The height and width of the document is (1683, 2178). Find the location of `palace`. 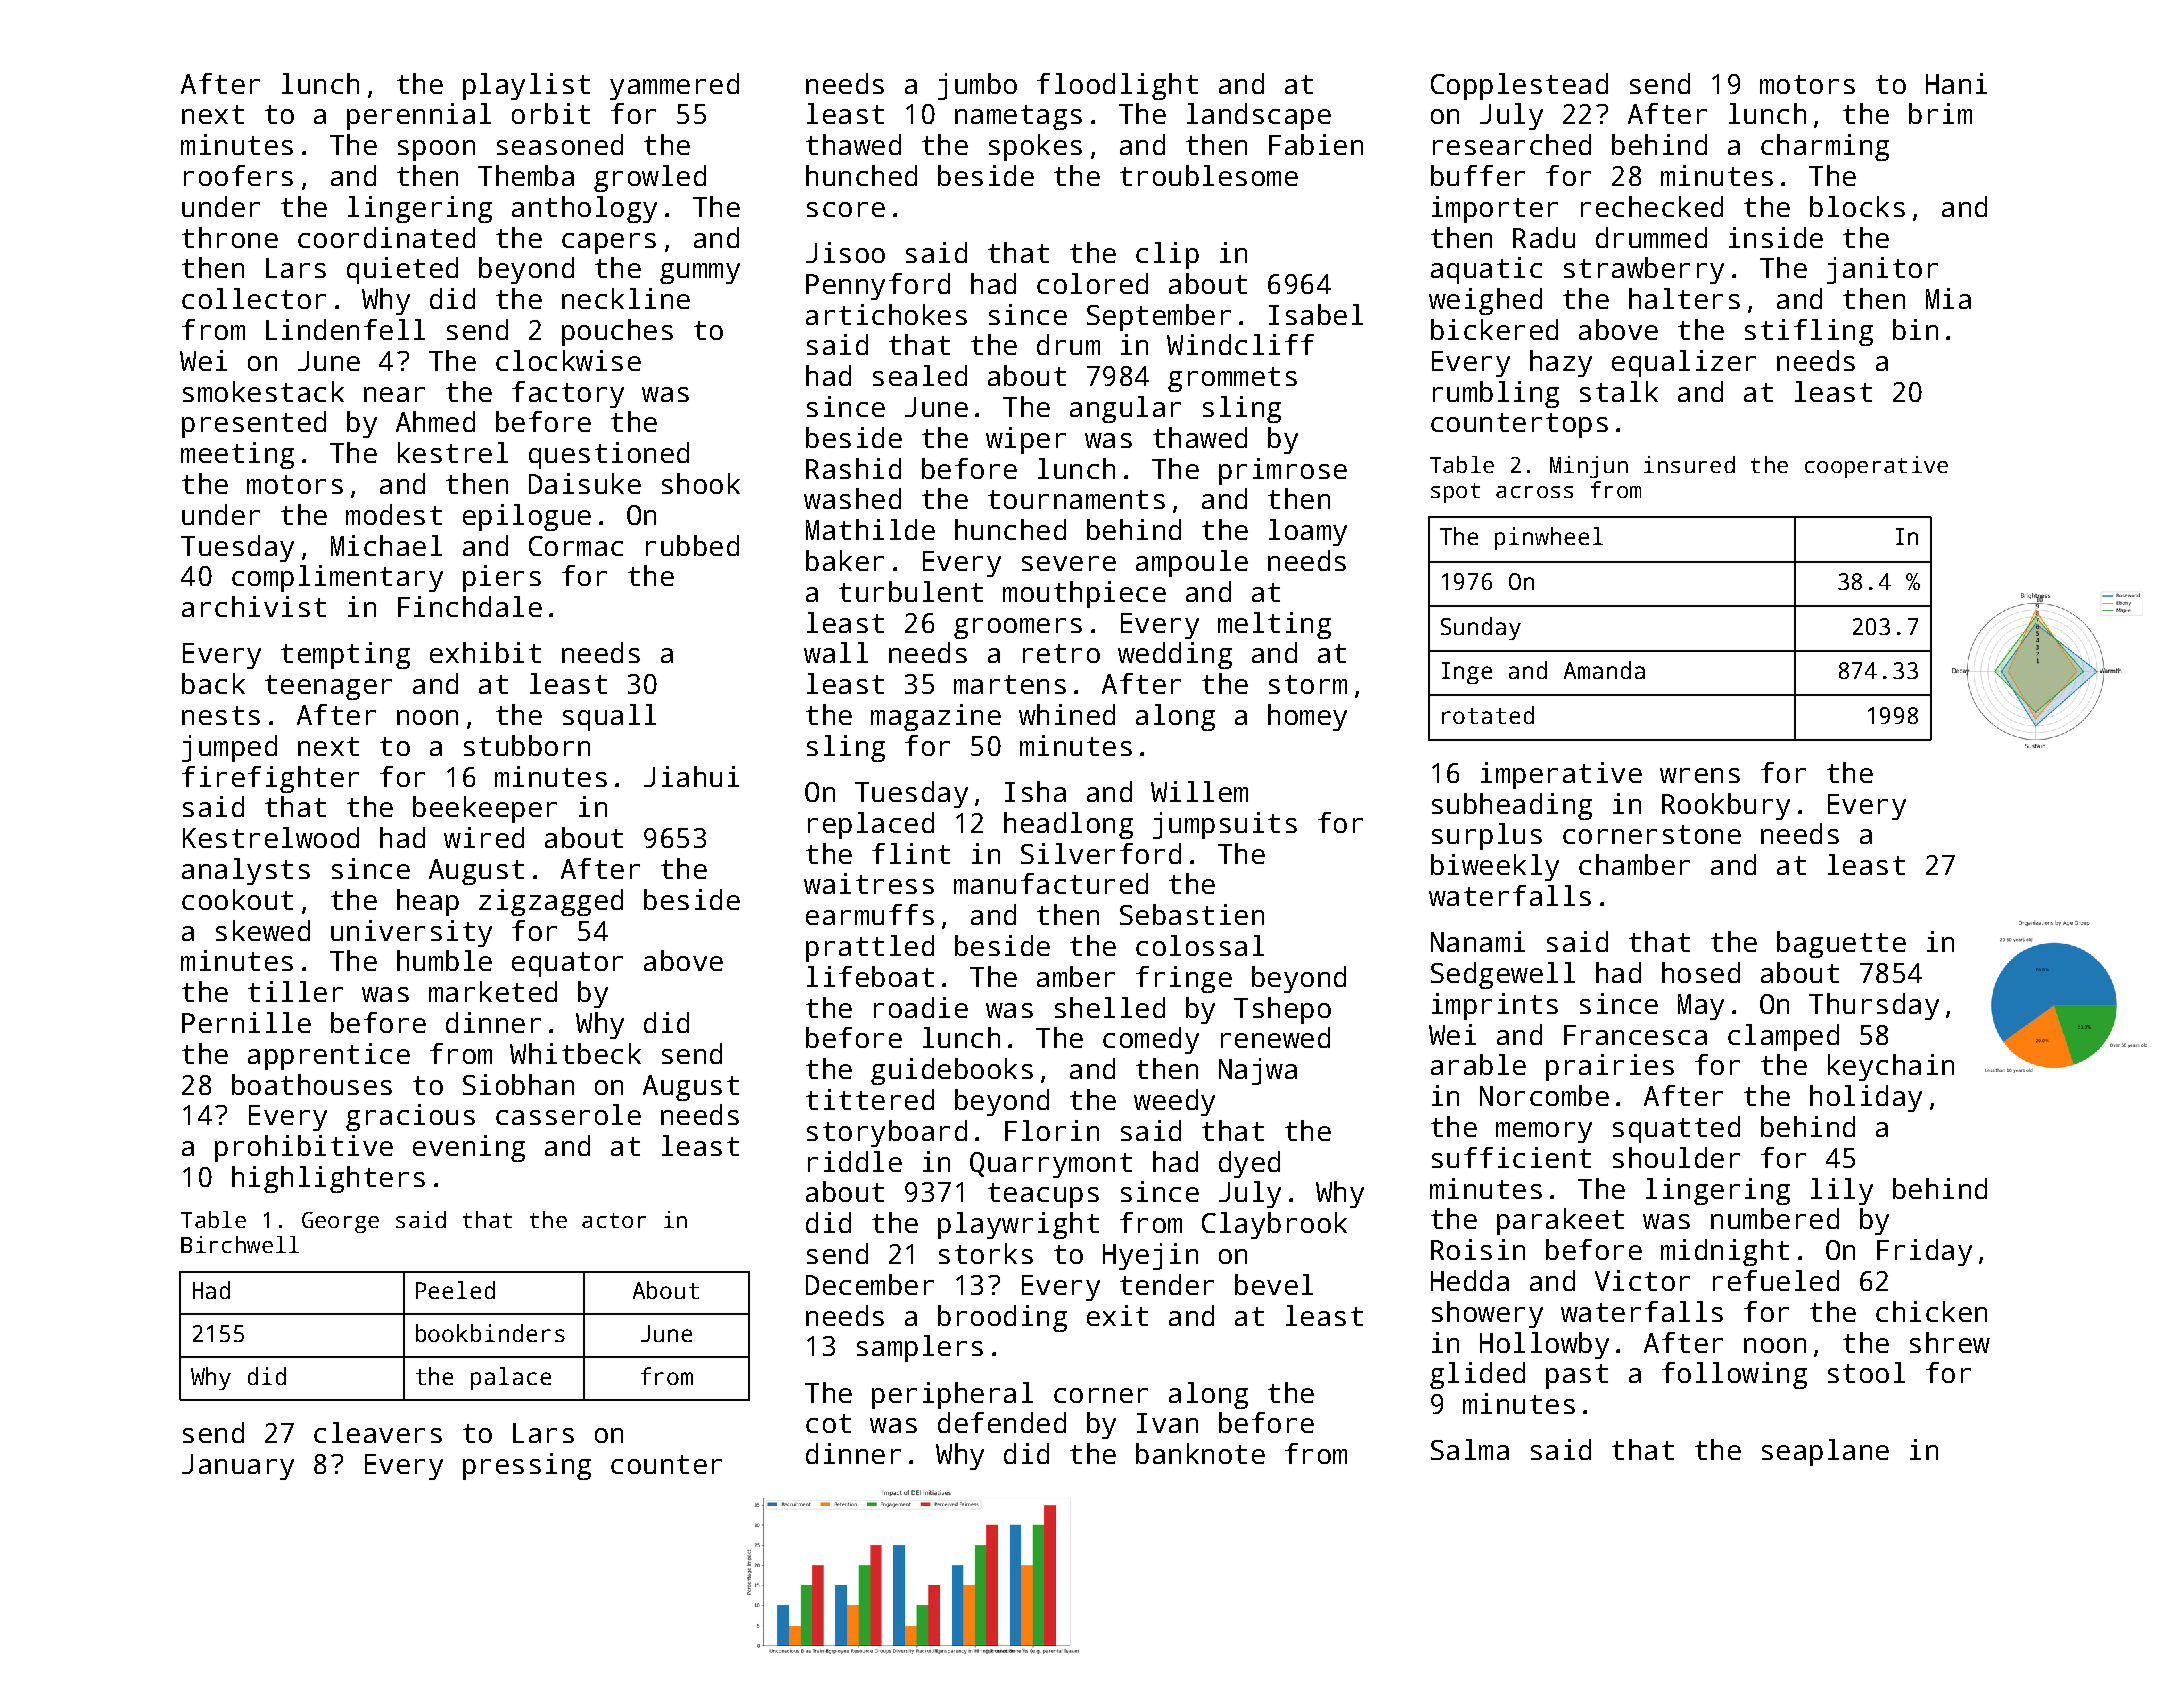

palace is located at coordinates (511, 1378).
